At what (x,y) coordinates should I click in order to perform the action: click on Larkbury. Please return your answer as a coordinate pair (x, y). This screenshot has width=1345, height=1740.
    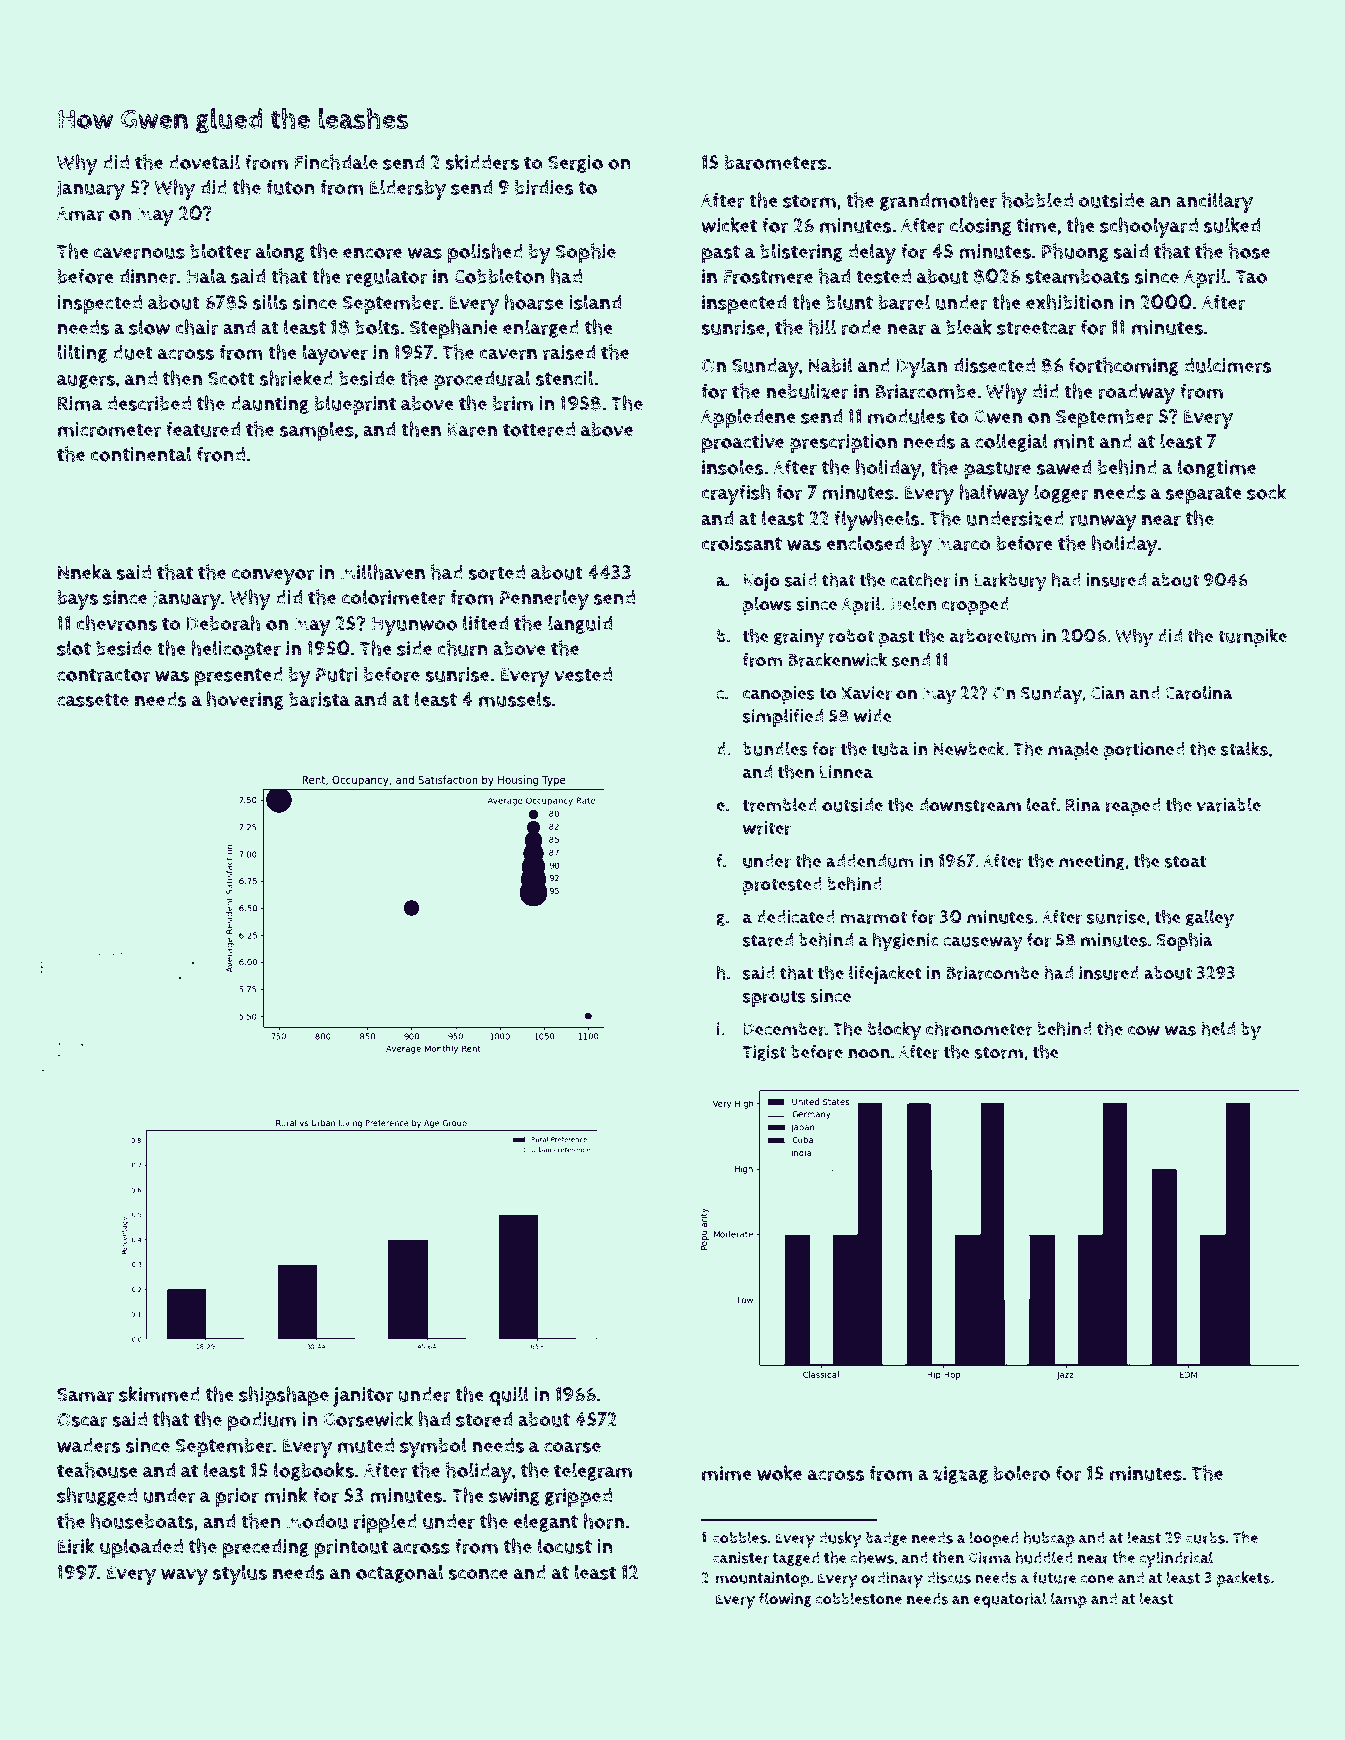
    Looking at the image, I should click on (1010, 582).
